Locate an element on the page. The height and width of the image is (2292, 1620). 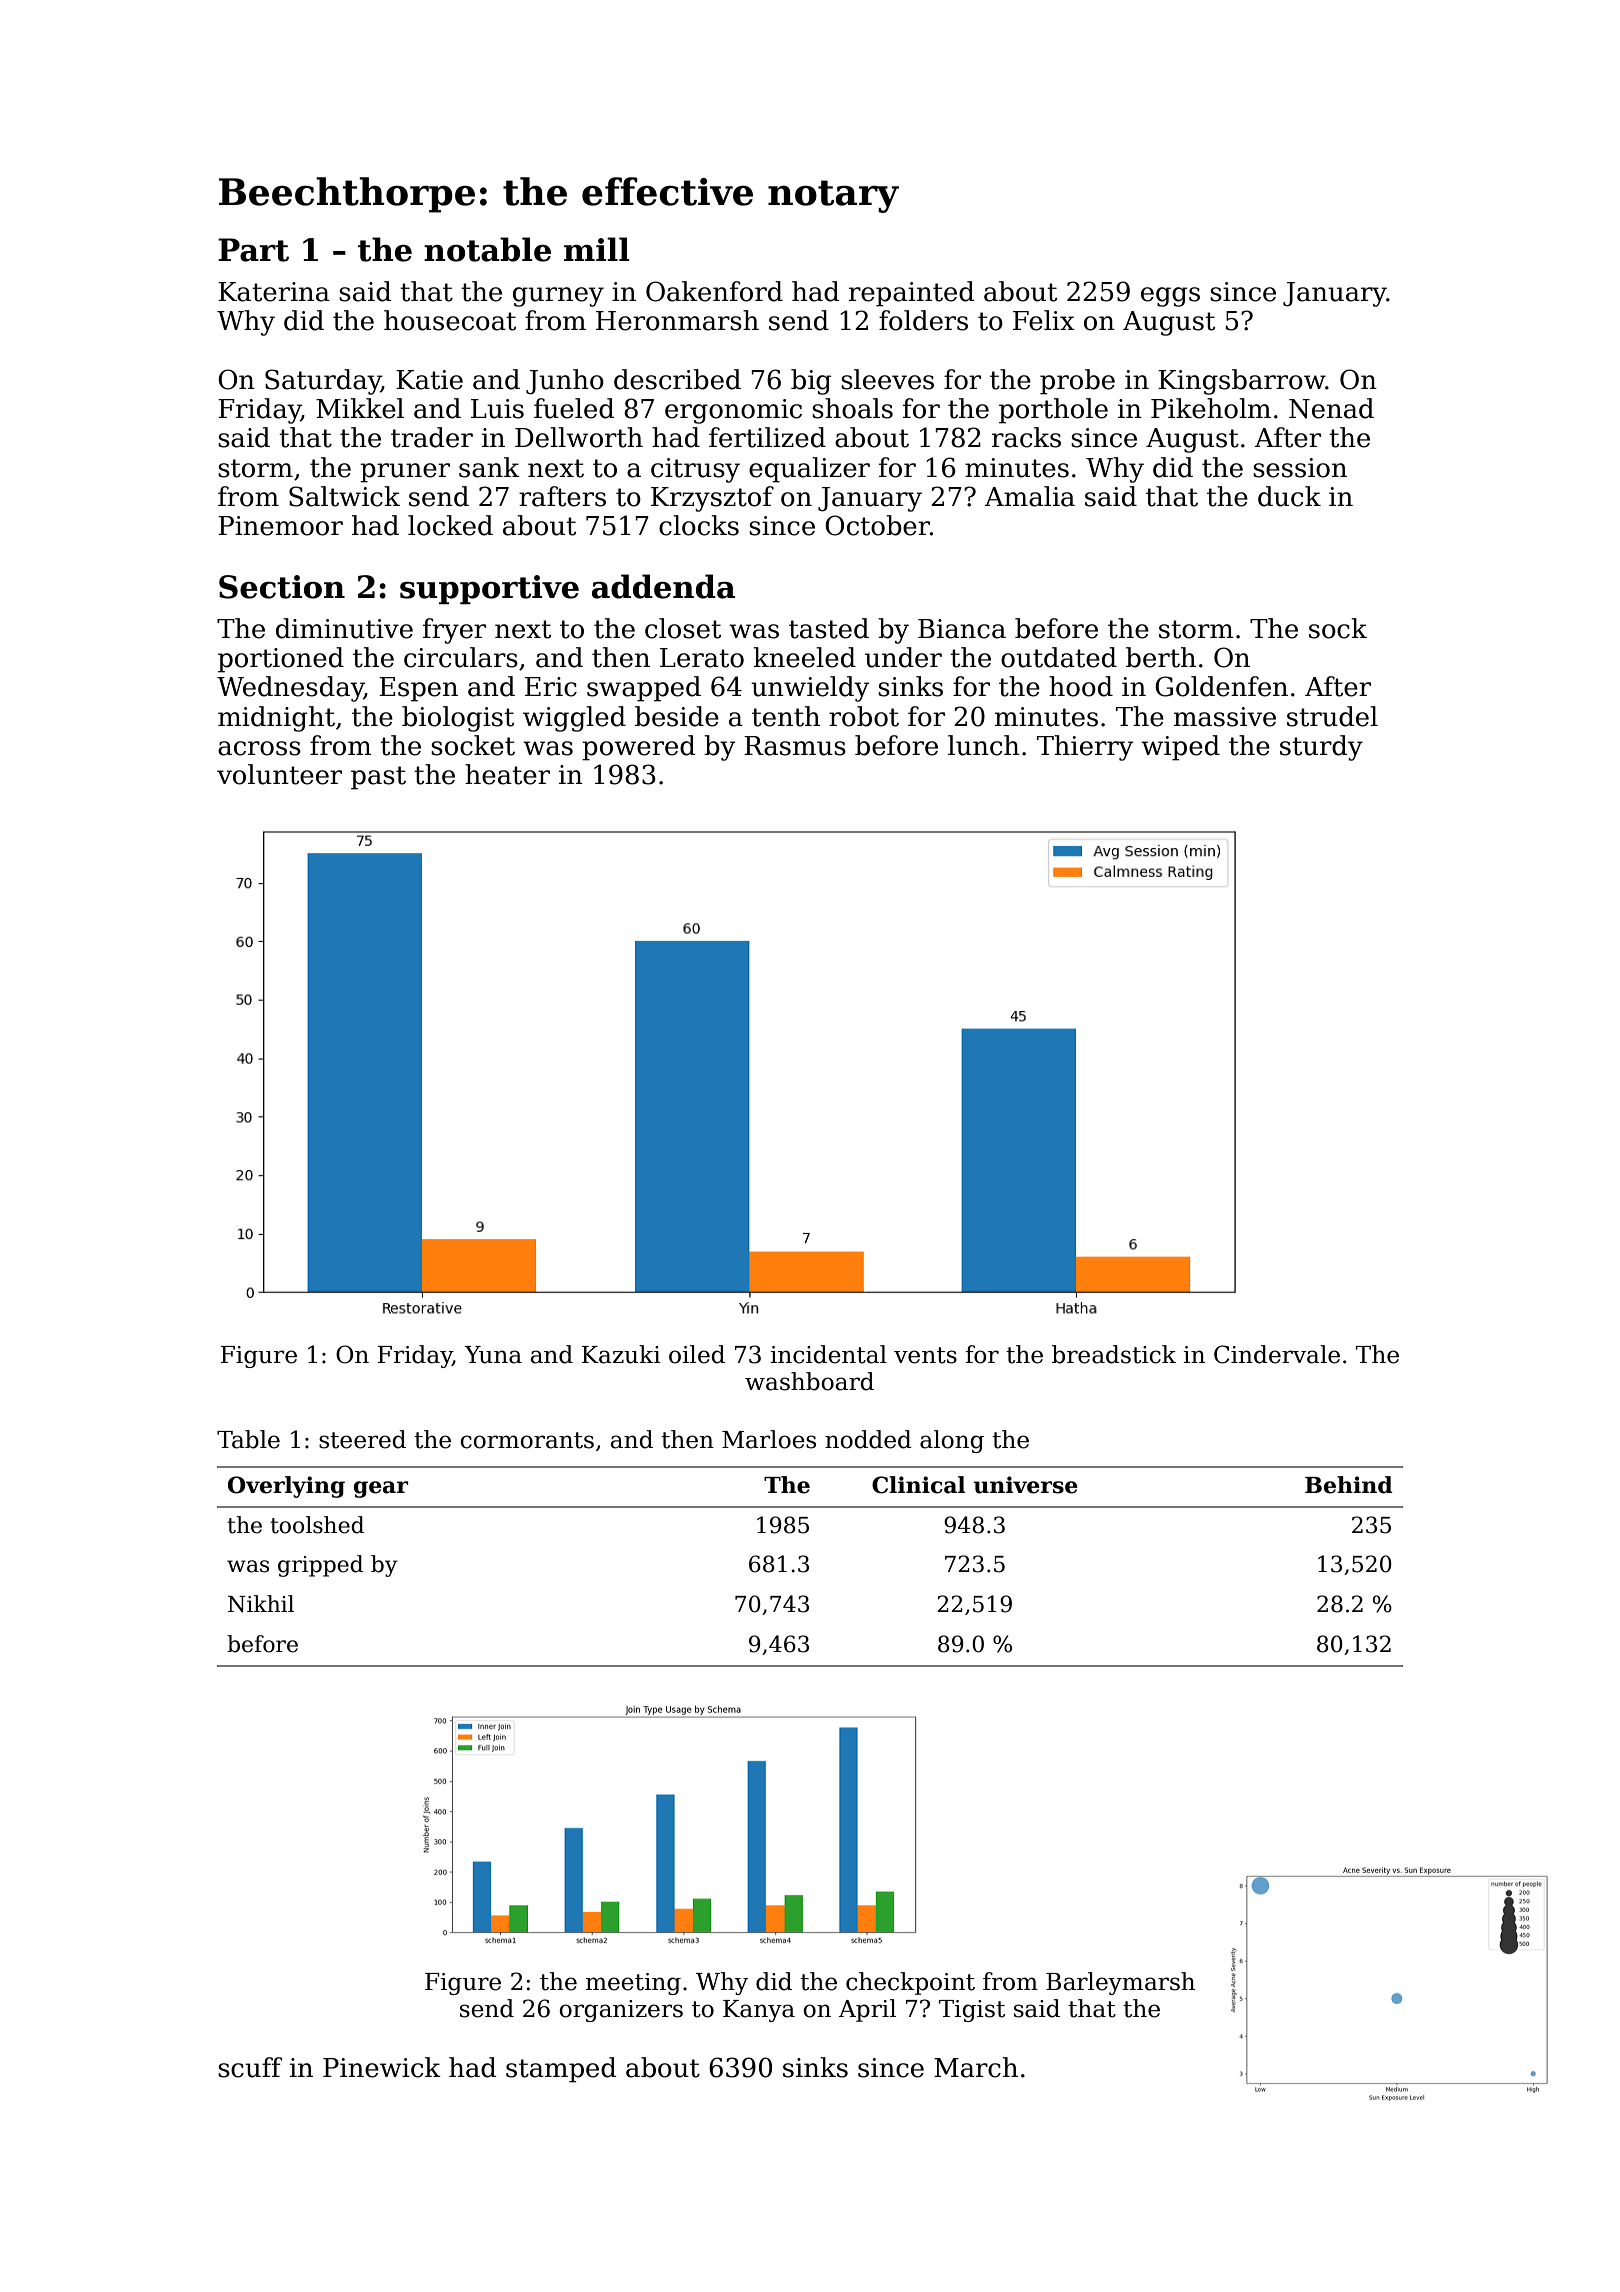
Nikhil is located at coordinates (261, 1604).
